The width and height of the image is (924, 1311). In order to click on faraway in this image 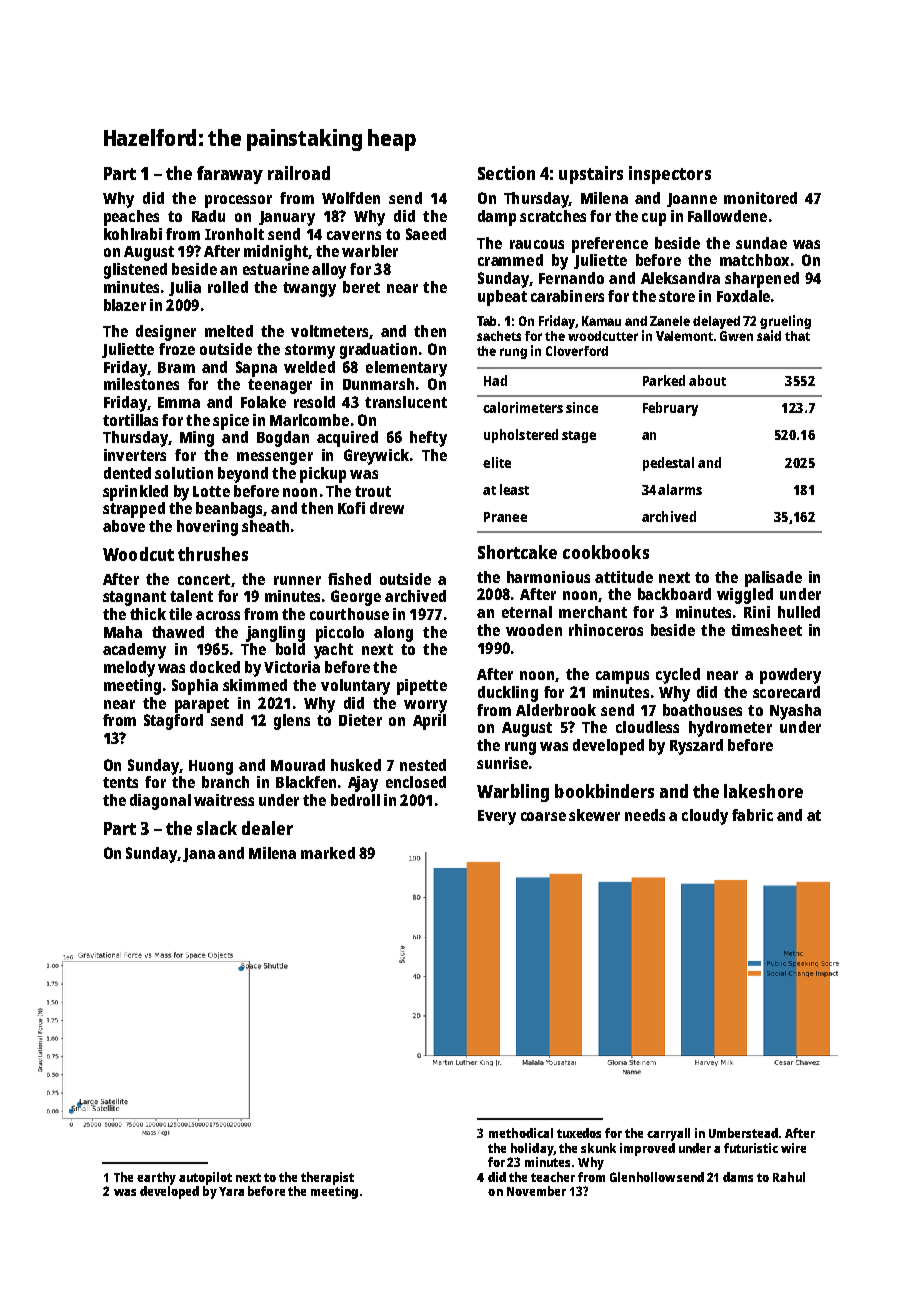, I will do `click(230, 175)`.
